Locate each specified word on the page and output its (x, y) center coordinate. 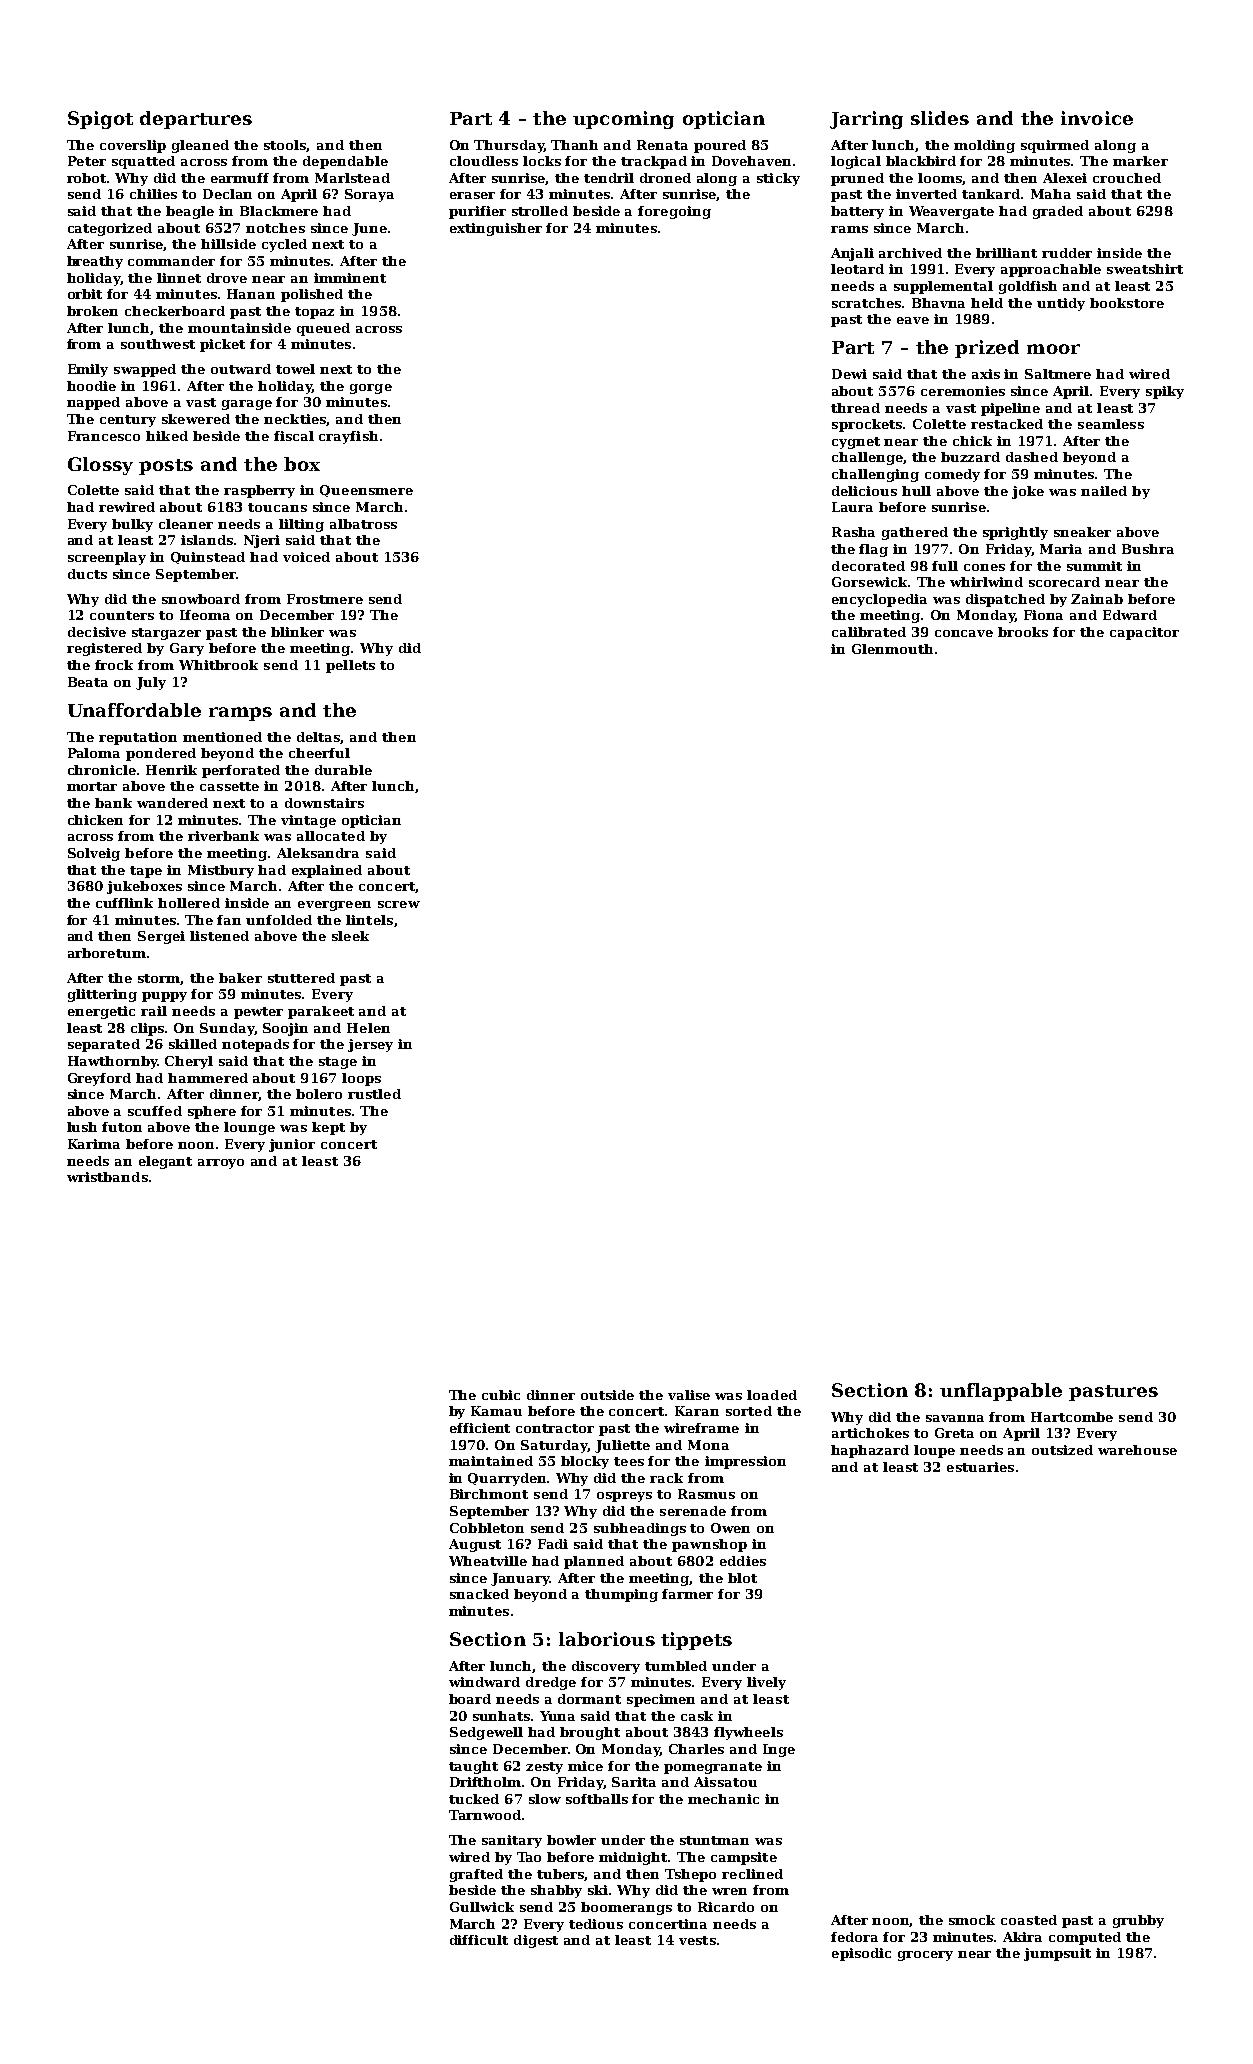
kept (328, 1128)
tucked (474, 1799)
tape (146, 872)
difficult (479, 1940)
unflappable (1001, 1392)
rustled (374, 1094)
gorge (371, 389)
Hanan (251, 294)
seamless (1111, 424)
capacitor (1144, 633)
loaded (772, 1395)
